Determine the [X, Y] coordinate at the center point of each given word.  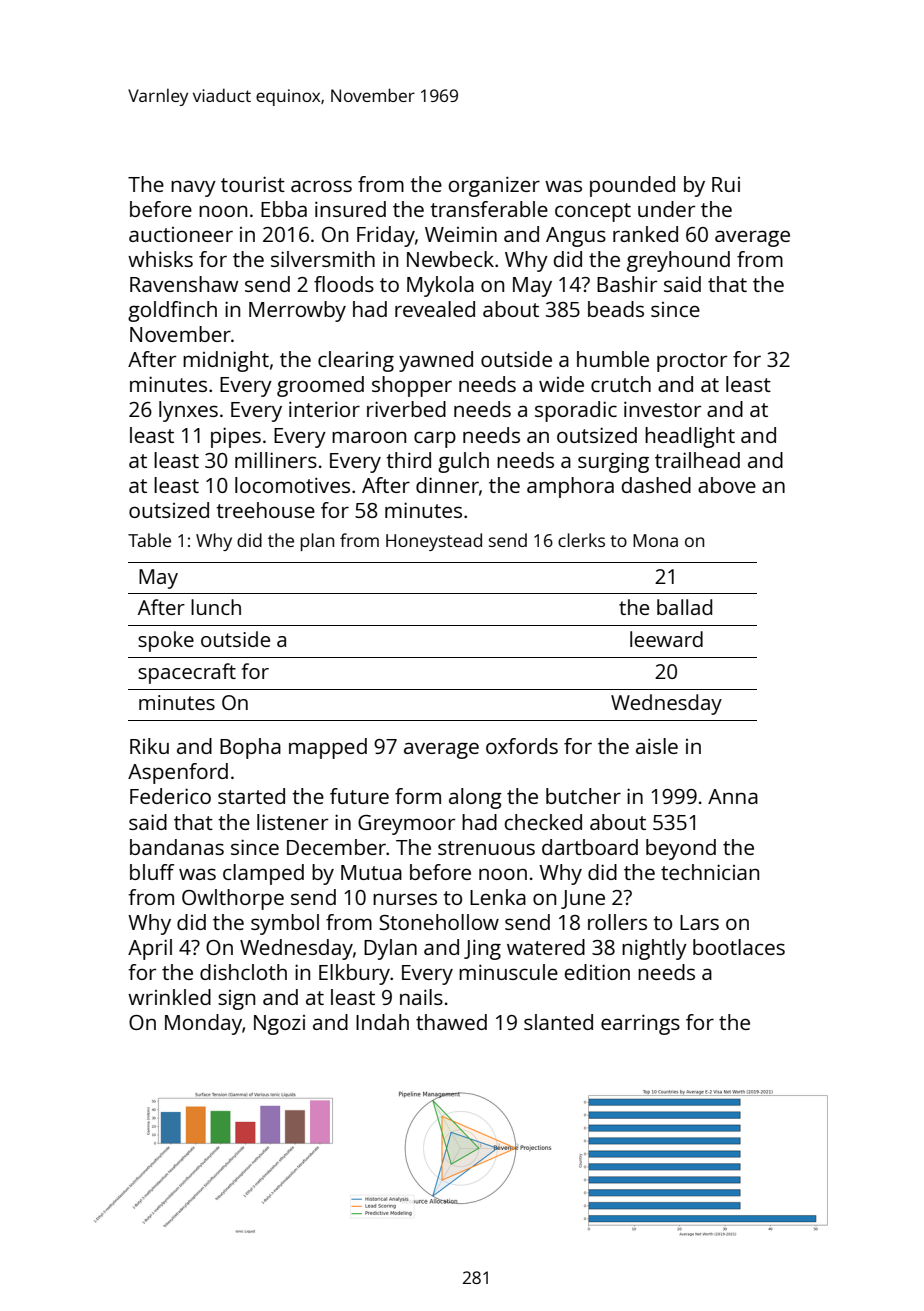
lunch [216, 607]
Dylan [390, 949]
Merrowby [297, 311]
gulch [463, 462]
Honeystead [434, 542]
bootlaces [739, 947]
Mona [655, 540]
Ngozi [279, 1025]
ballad [684, 607]
